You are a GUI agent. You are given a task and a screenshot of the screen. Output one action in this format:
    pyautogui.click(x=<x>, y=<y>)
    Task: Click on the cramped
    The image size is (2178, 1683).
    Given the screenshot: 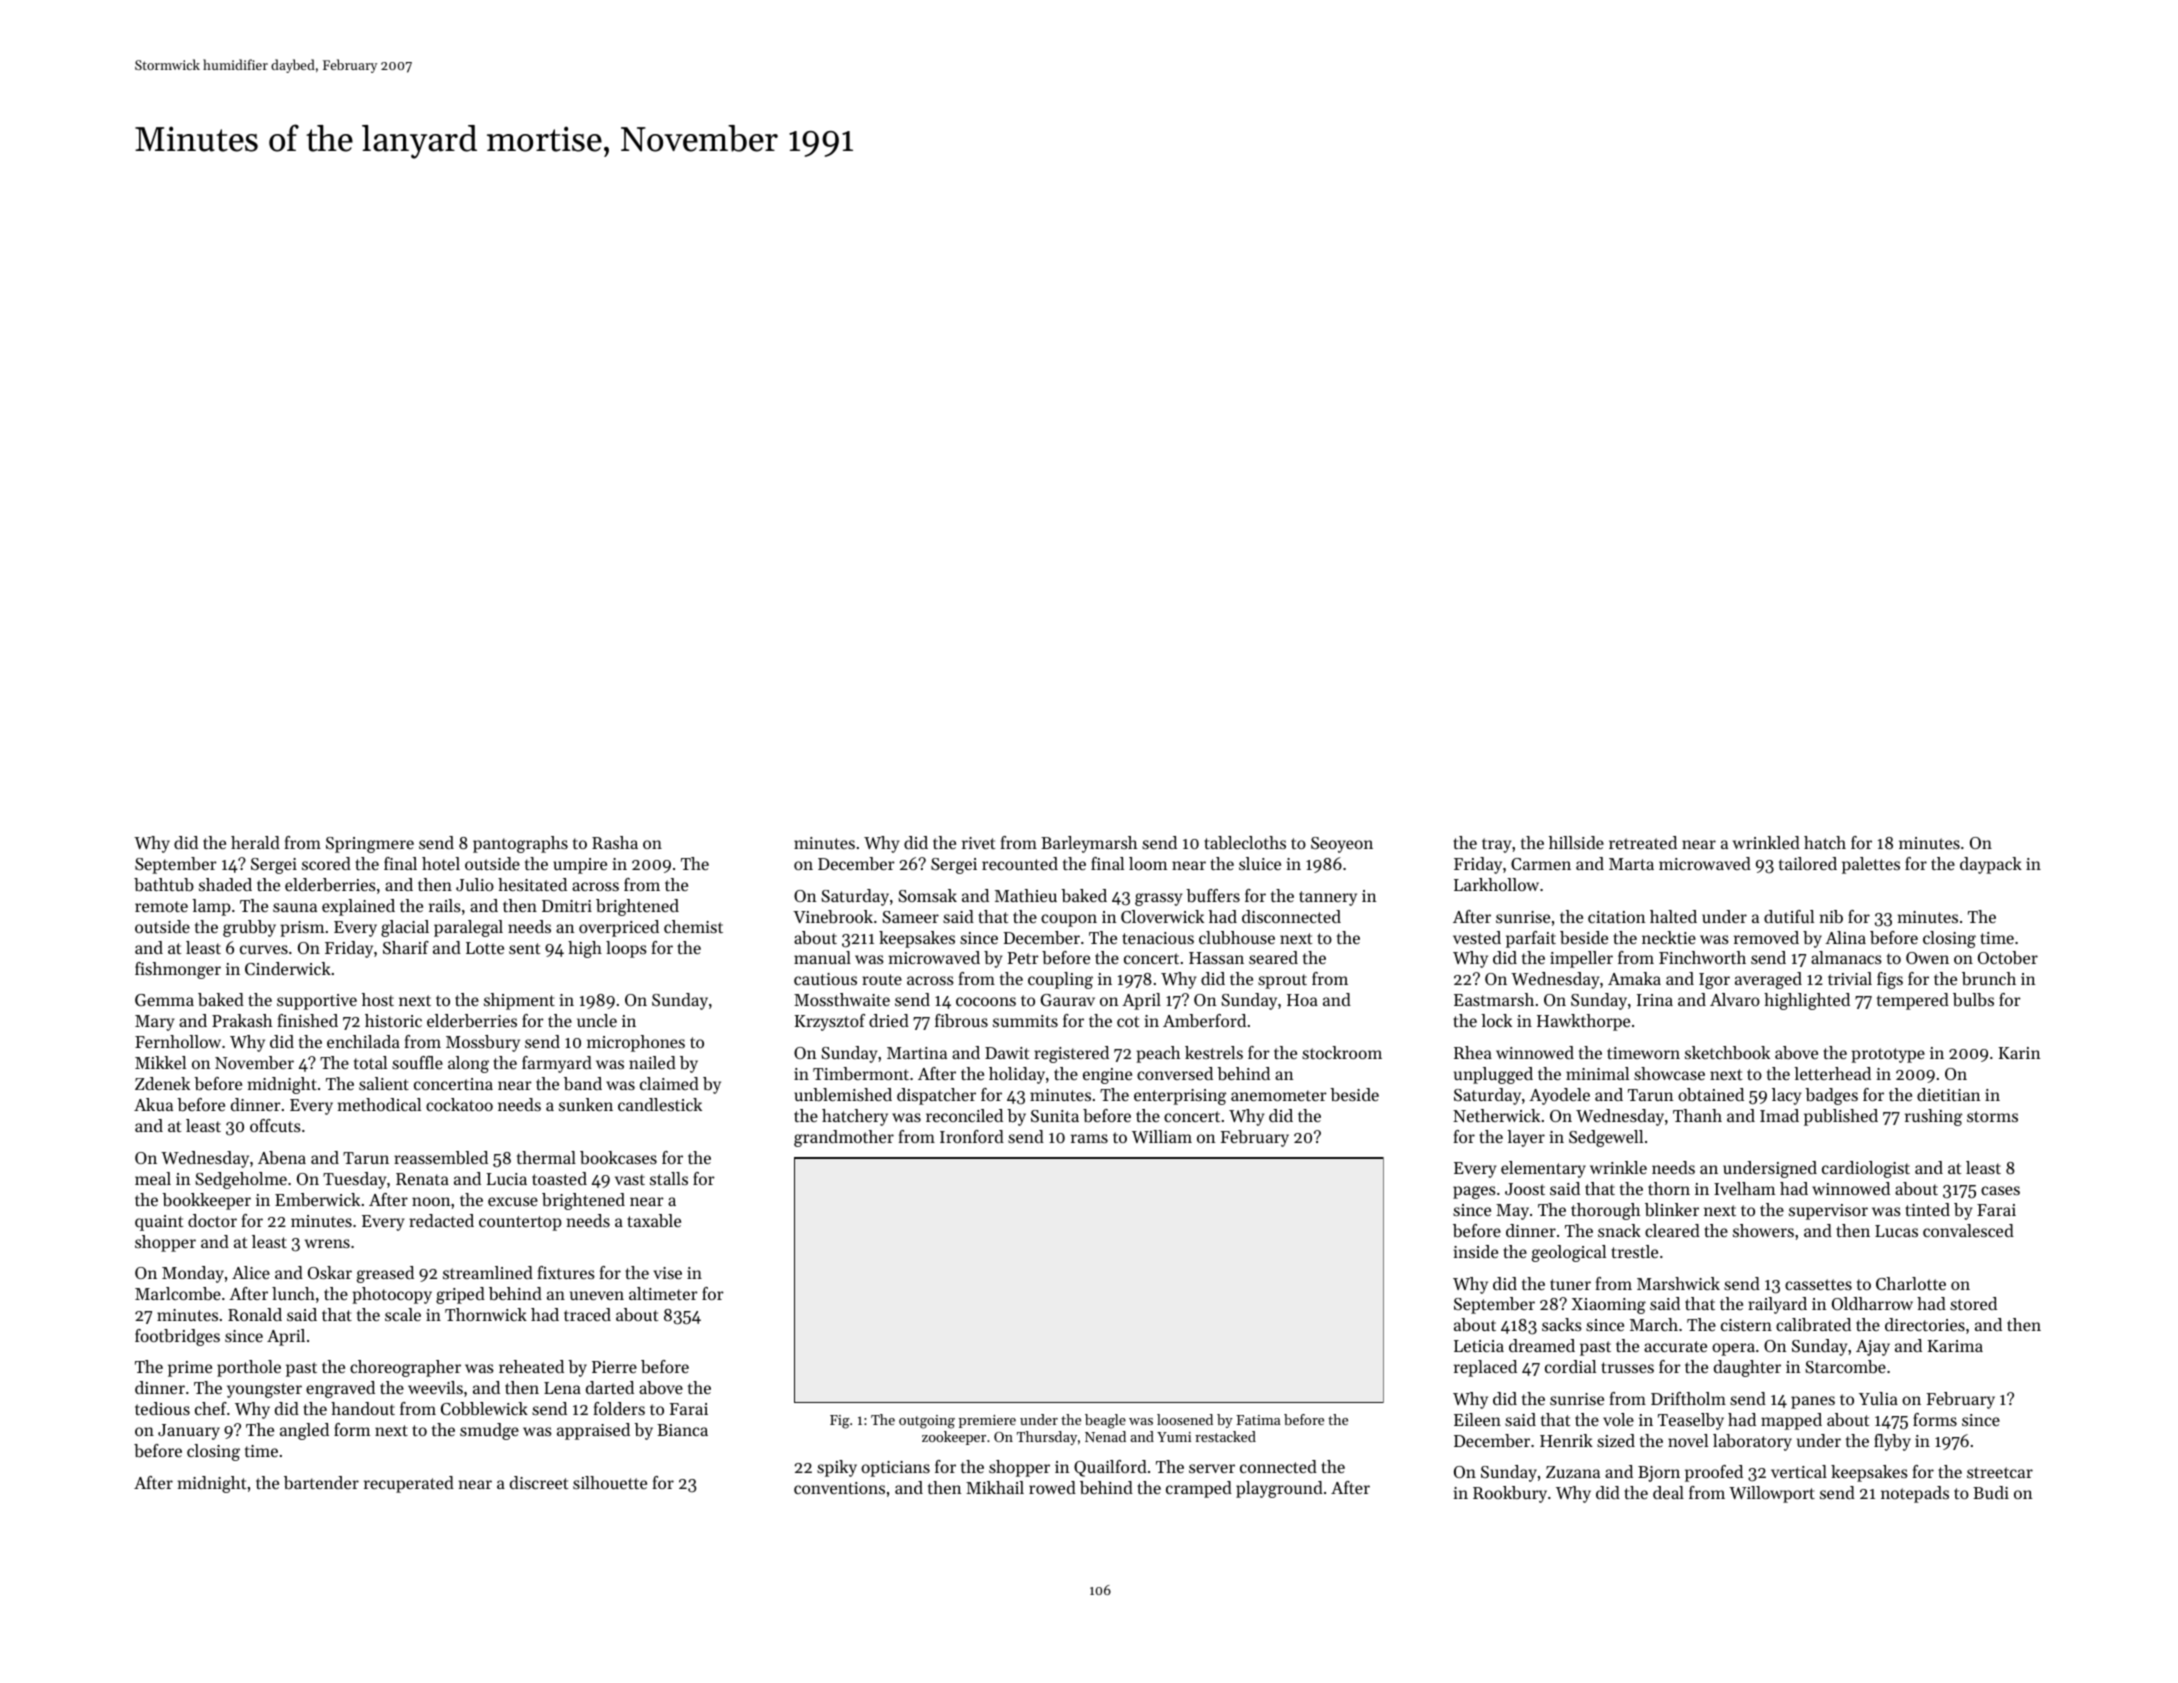 What is the action you would take?
    pyautogui.click(x=1199, y=1489)
